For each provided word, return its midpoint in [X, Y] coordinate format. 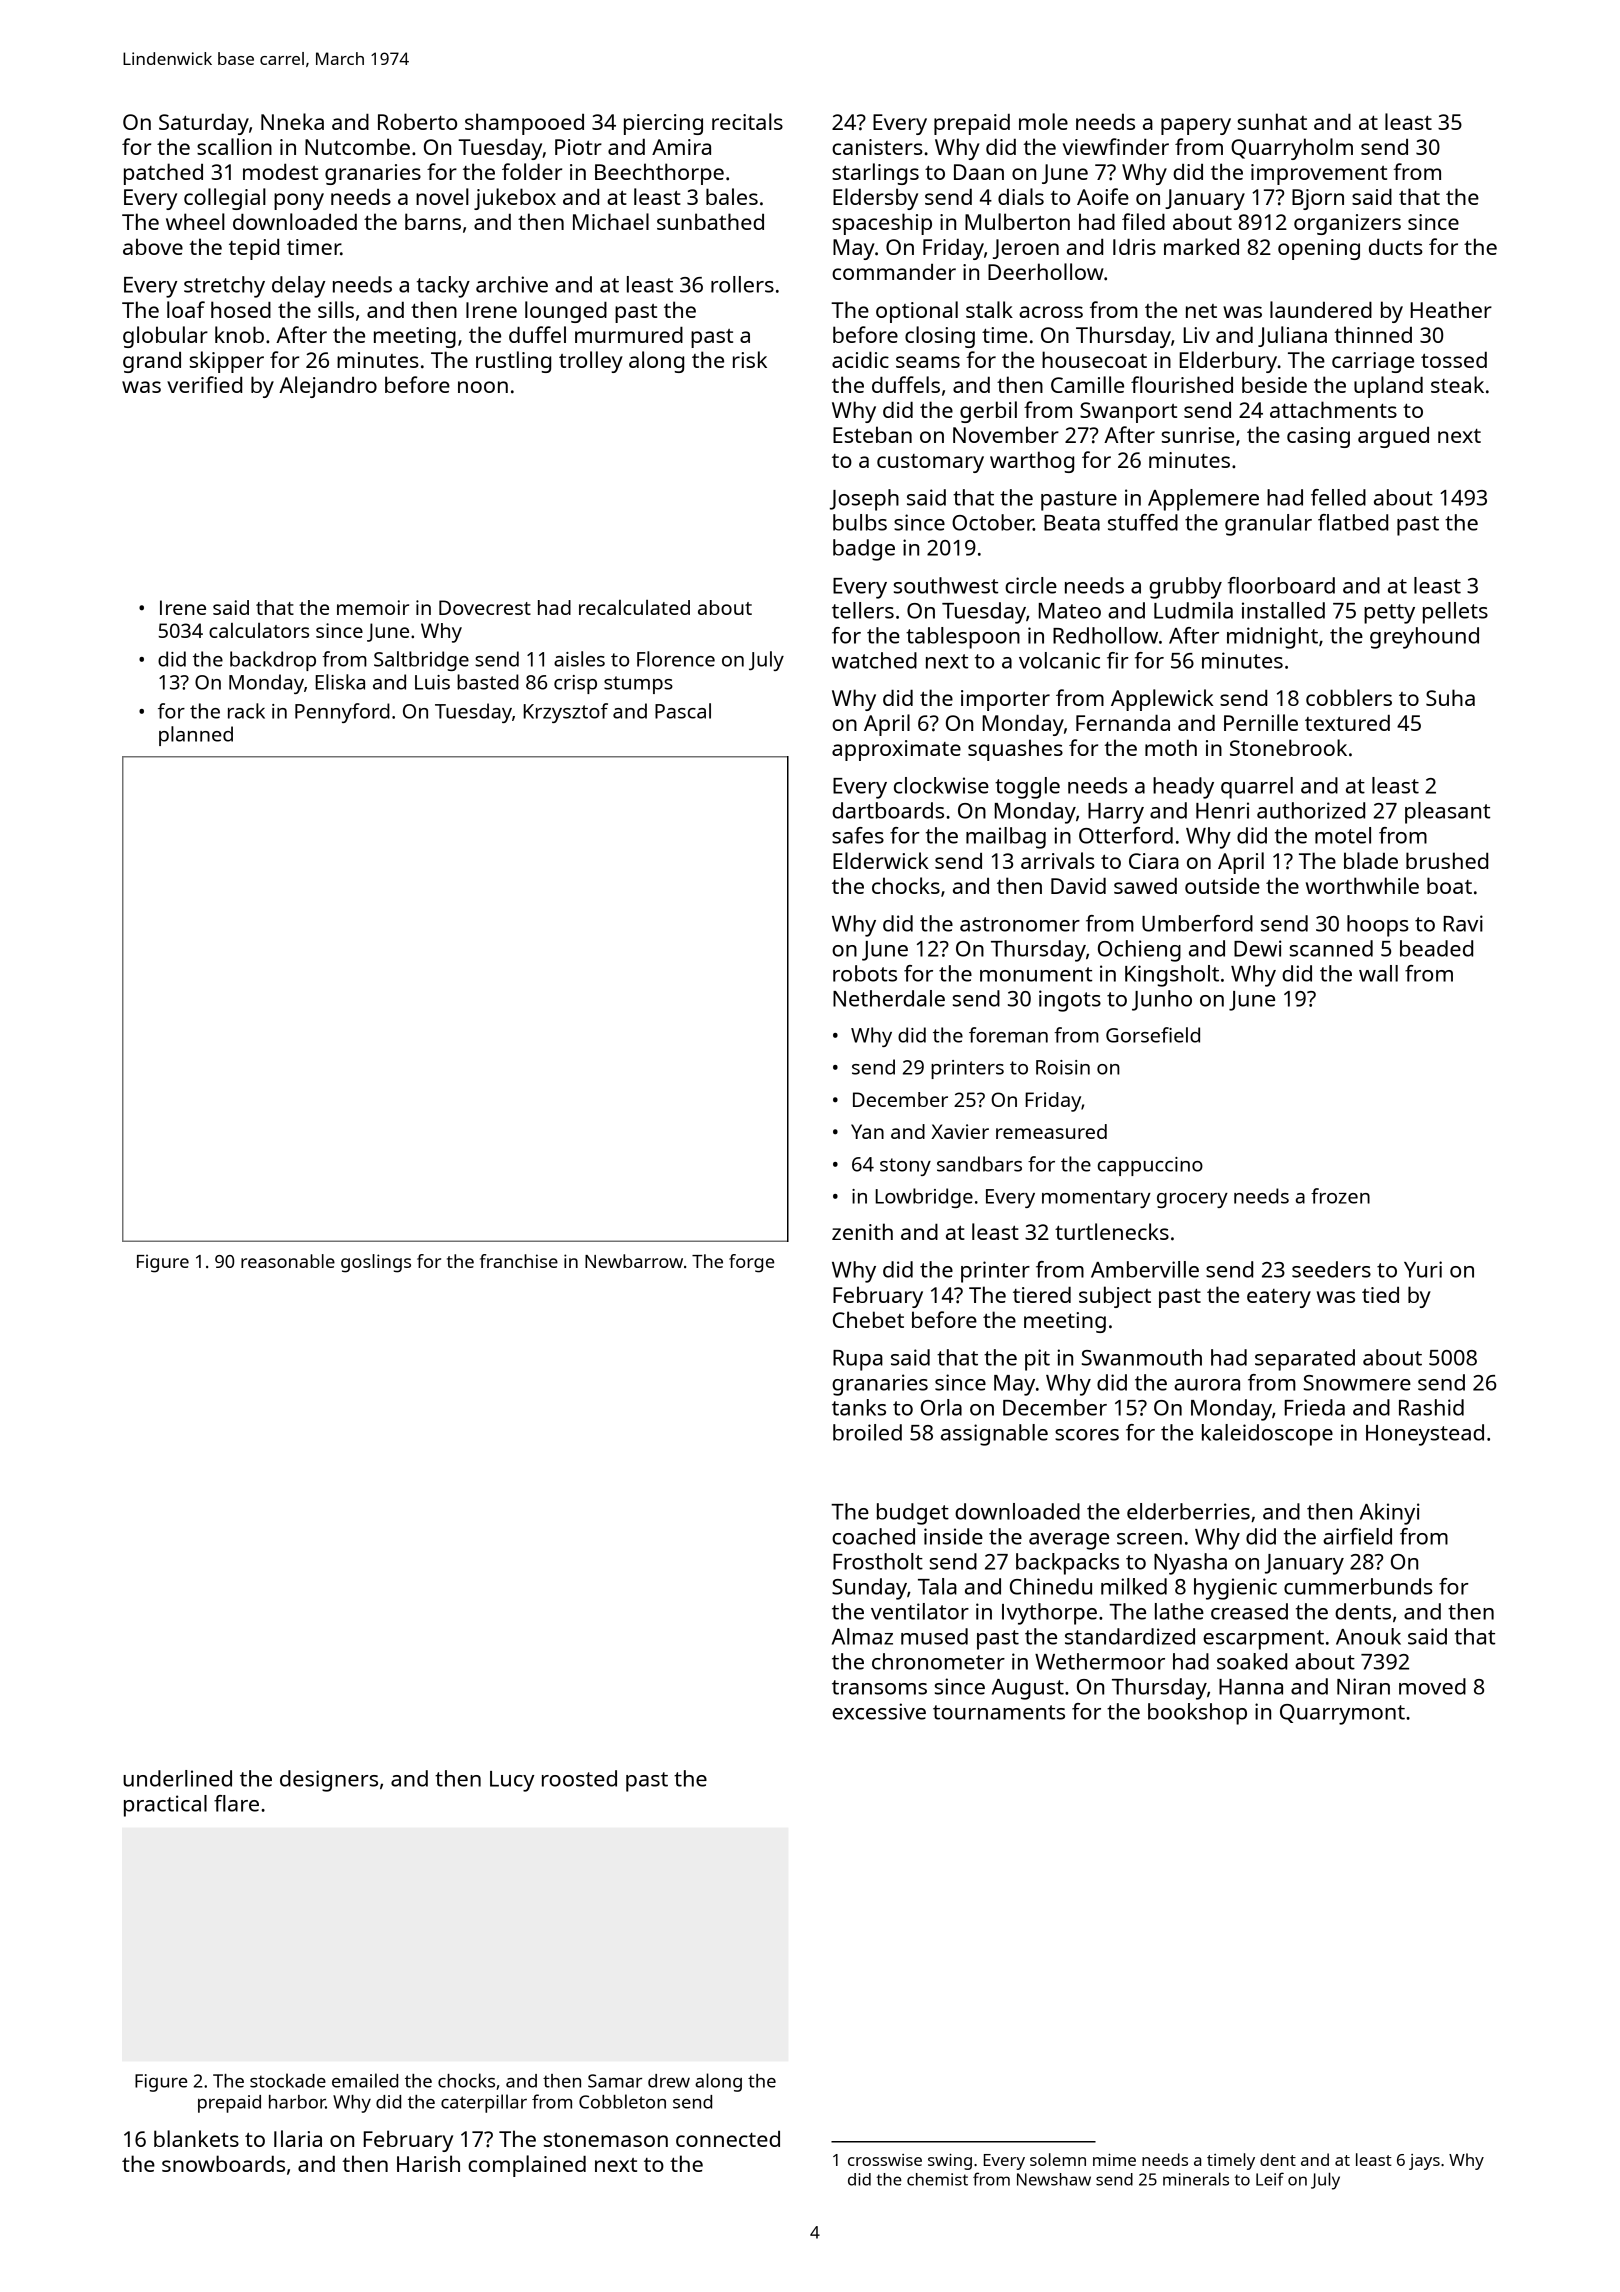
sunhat [1272, 121]
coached [873, 1536]
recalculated [634, 607]
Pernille [1261, 722]
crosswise [885, 2160]
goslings [376, 1263]
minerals [1196, 2179]
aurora [1207, 1385]
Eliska [340, 682]
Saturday [204, 124]
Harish [428, 2163]
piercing [663, 124]
